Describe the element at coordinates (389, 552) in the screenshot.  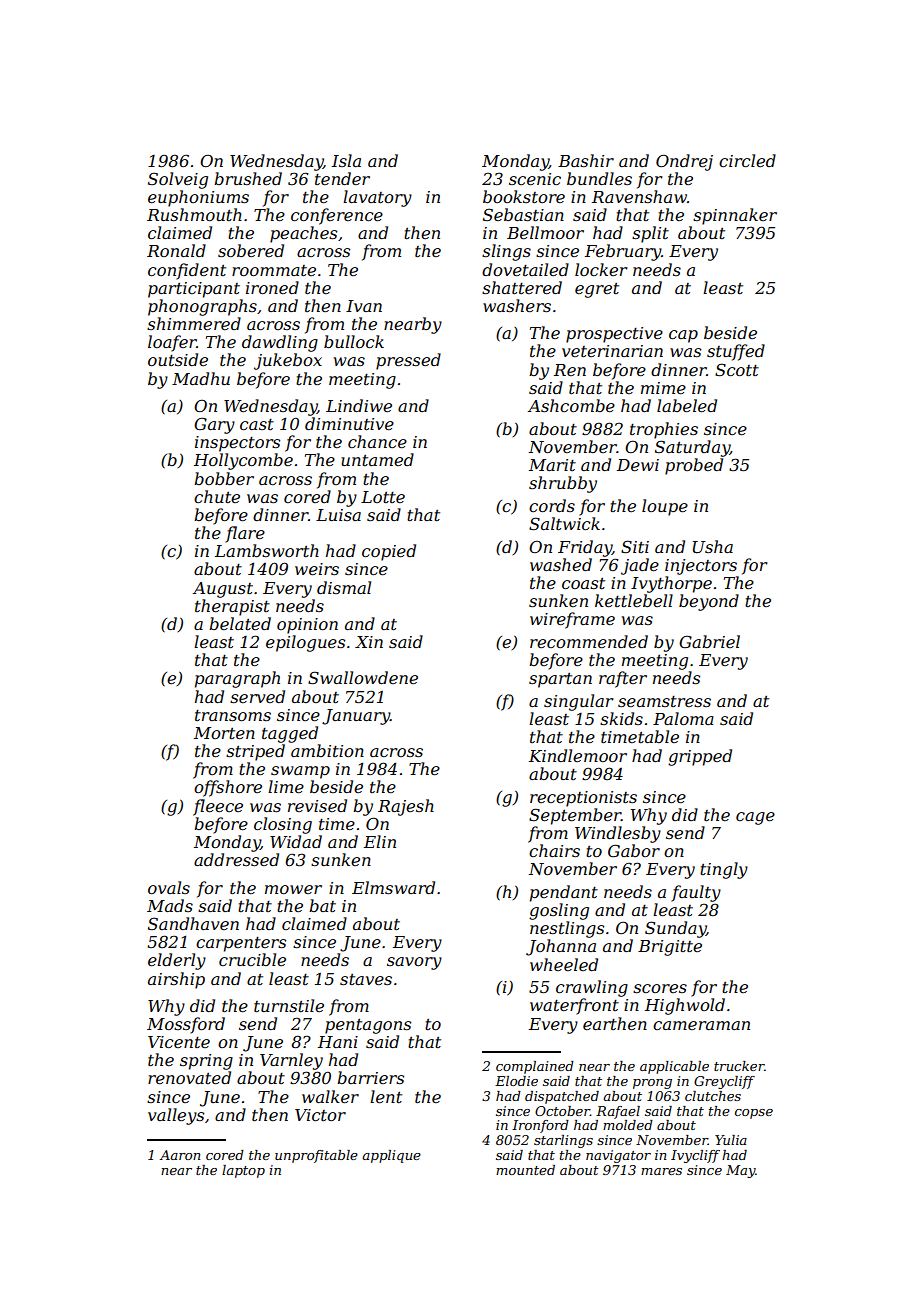
I see `copied` at that location.
